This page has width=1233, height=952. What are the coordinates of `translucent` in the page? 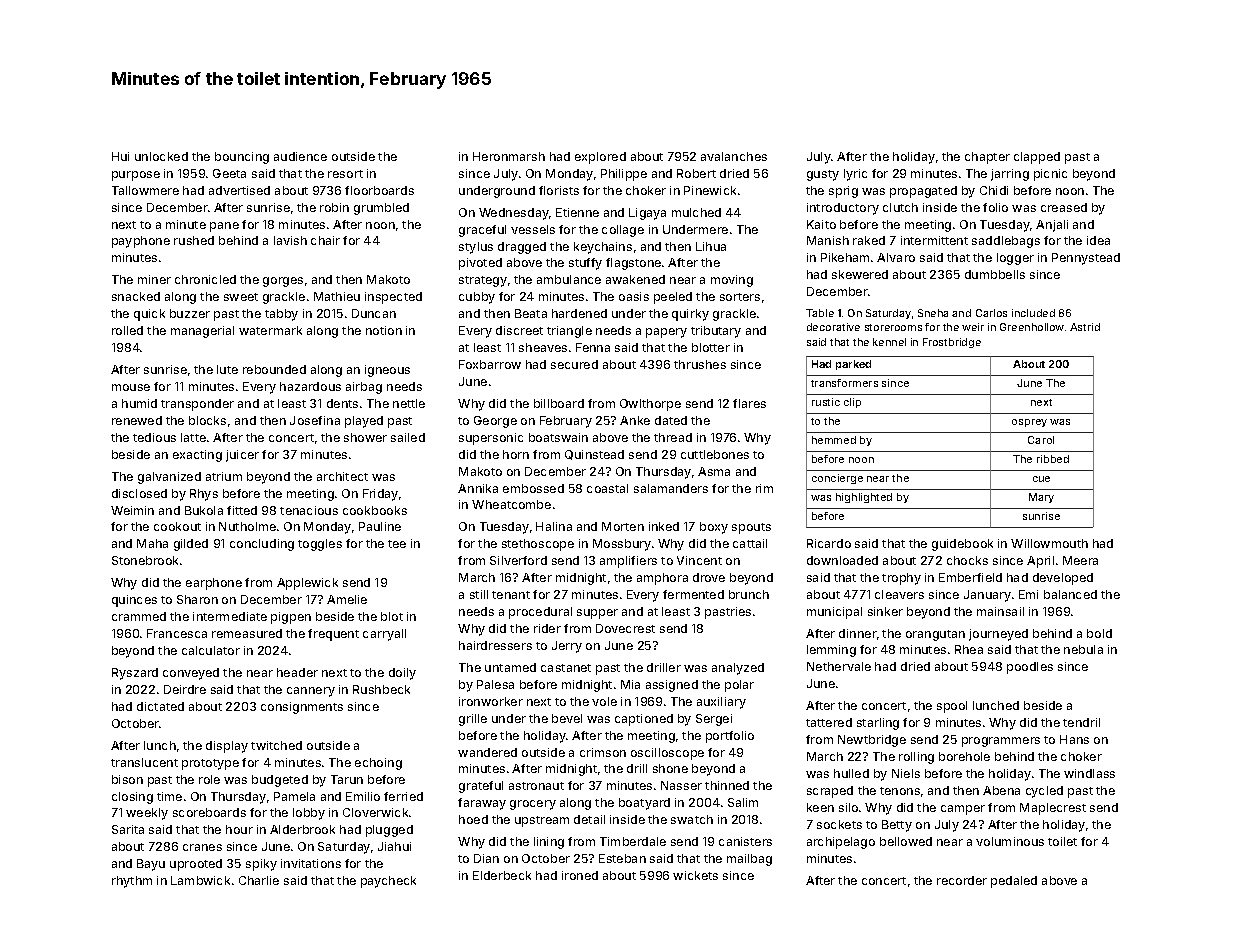 It's located at (144, 762).
